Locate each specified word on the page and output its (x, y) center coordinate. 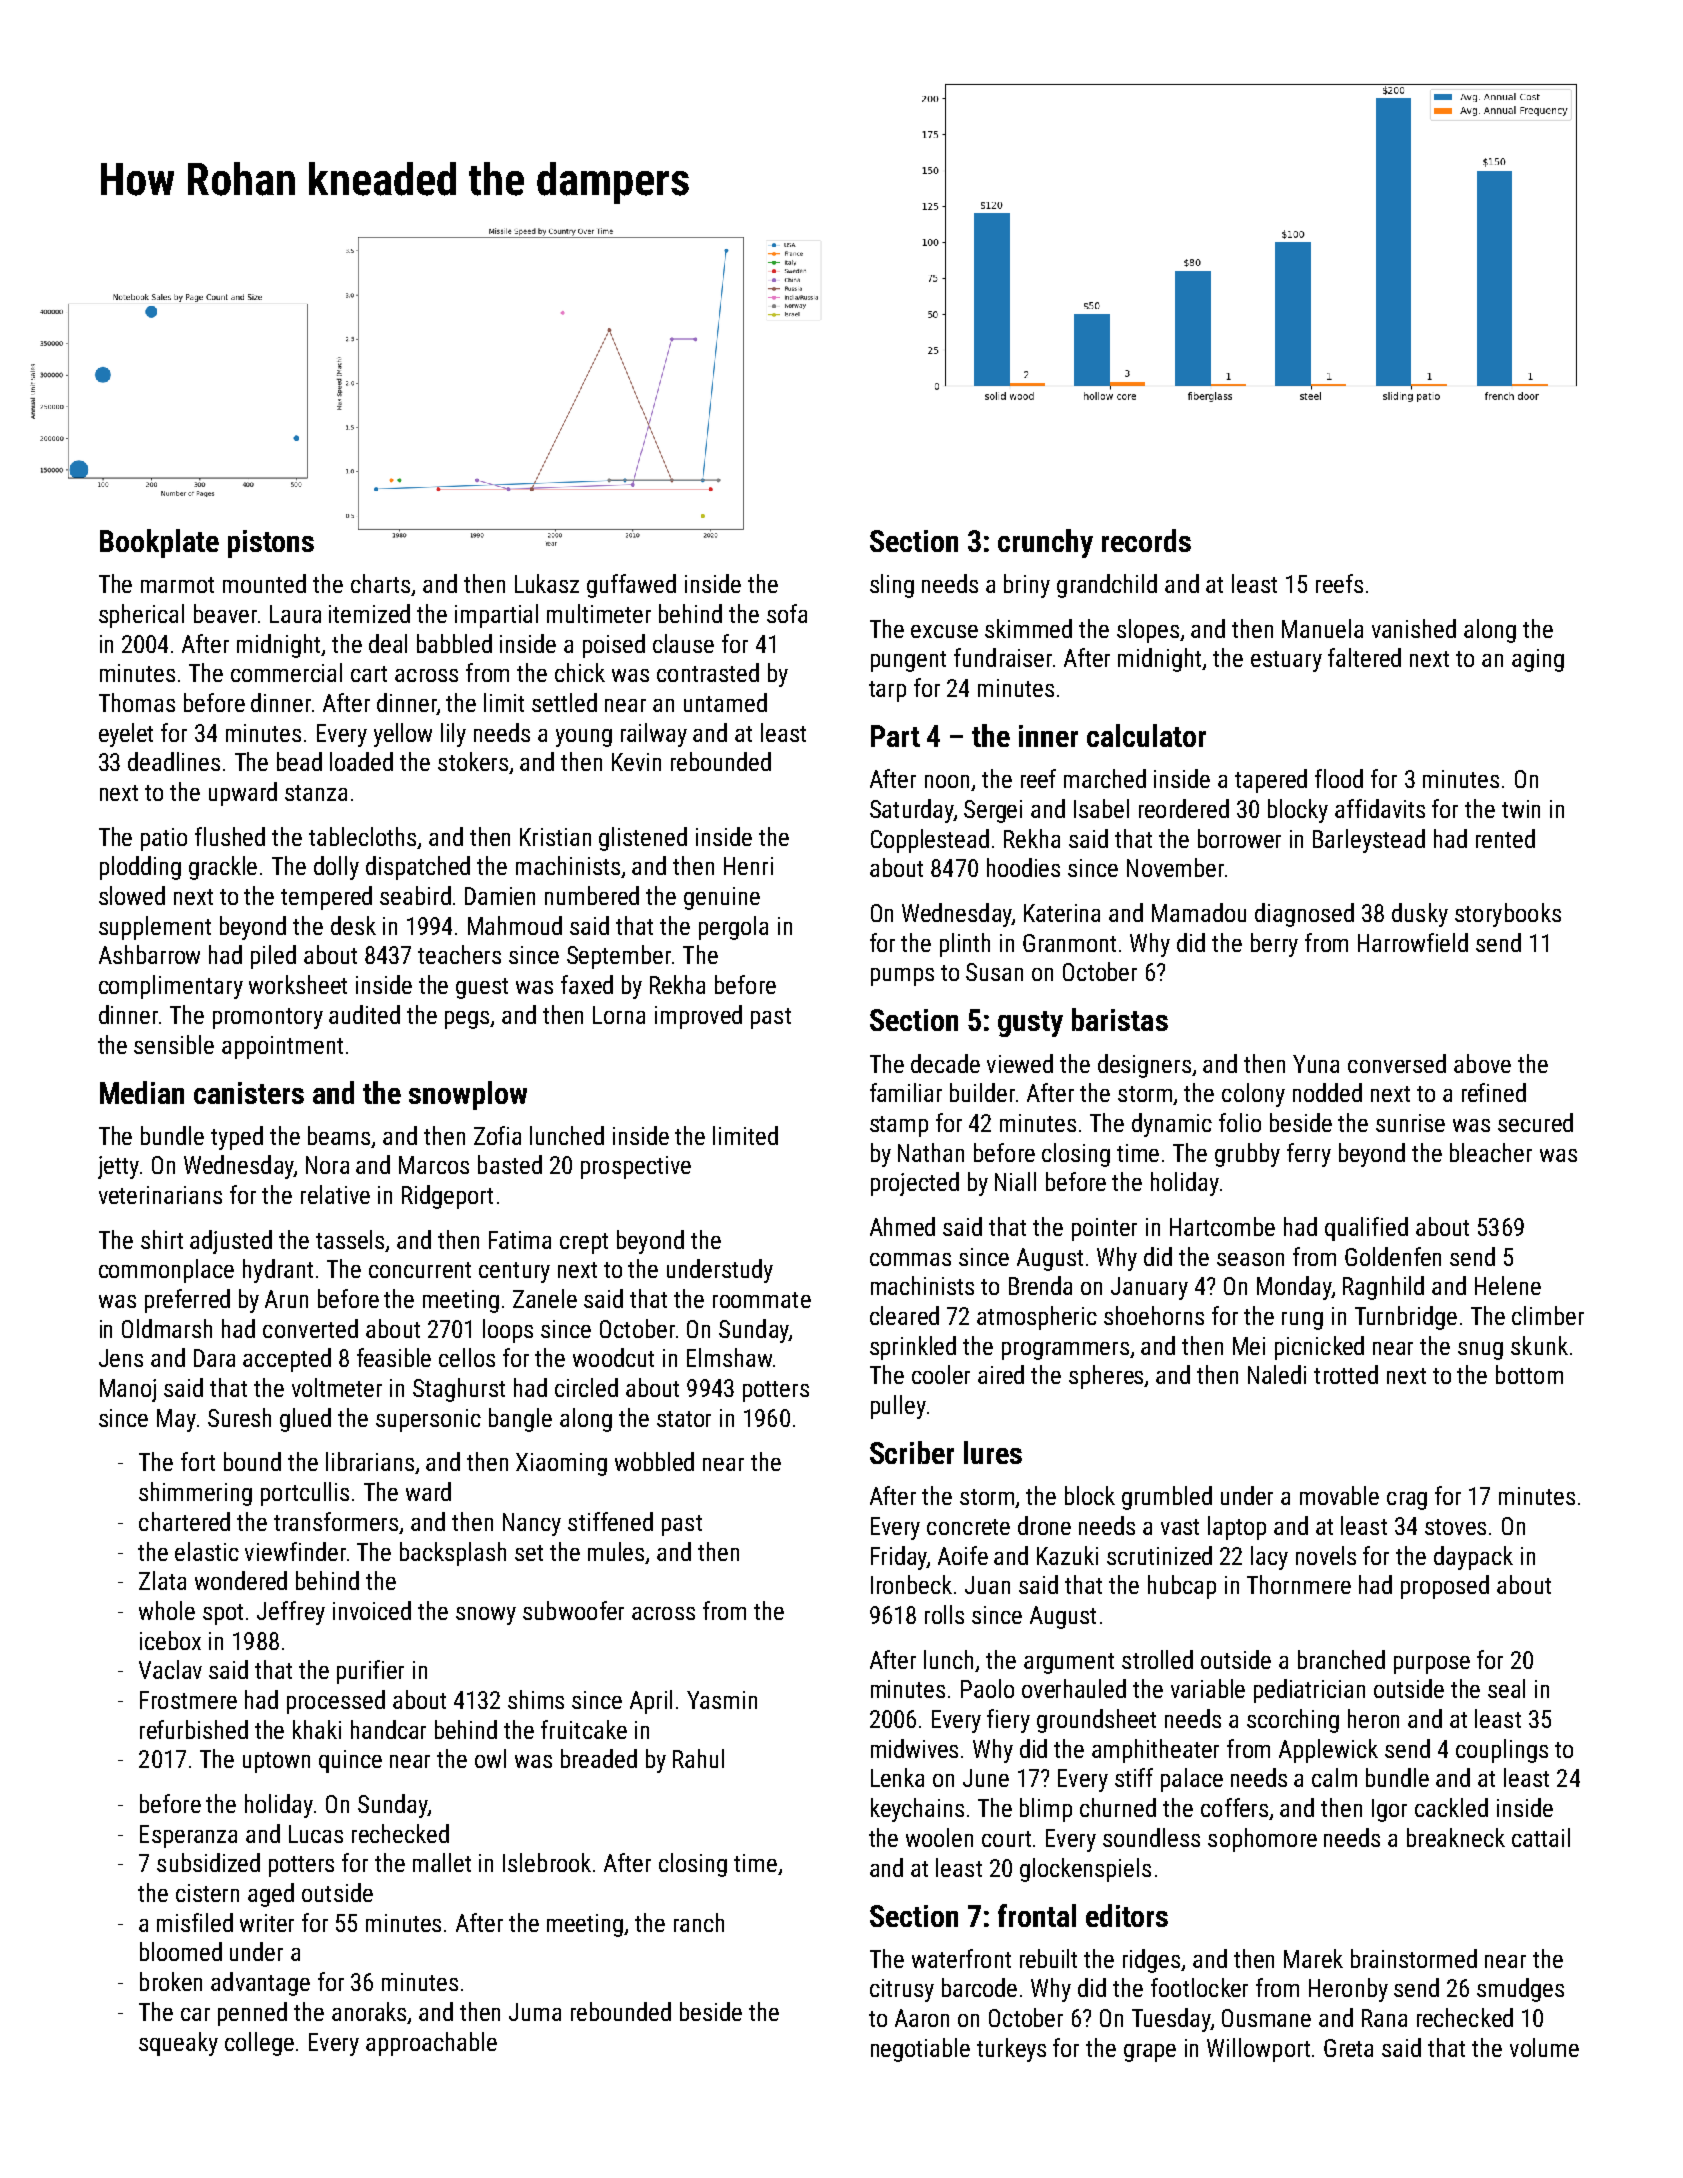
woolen (939, 1837)
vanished (1414, 628)
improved (698, 1017)
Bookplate (159, 543)
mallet (442, 1862)
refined (1494, 1092)
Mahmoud (515, 925)
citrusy (902, 1990)
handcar (388, 1729)
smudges (1520, 1990)
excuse (944, 631)
